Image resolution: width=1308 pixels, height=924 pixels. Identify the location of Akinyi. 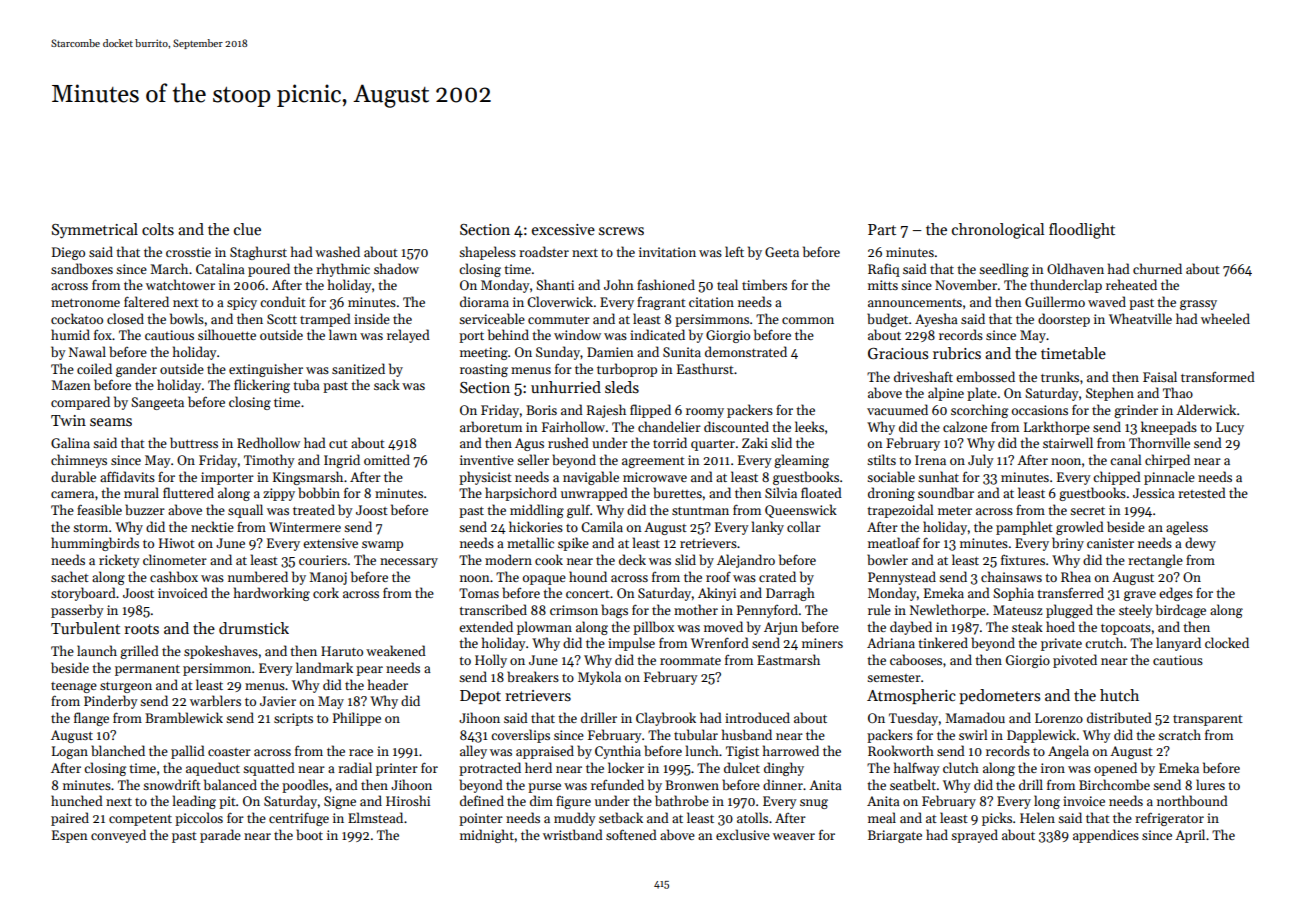
(717, 594).
